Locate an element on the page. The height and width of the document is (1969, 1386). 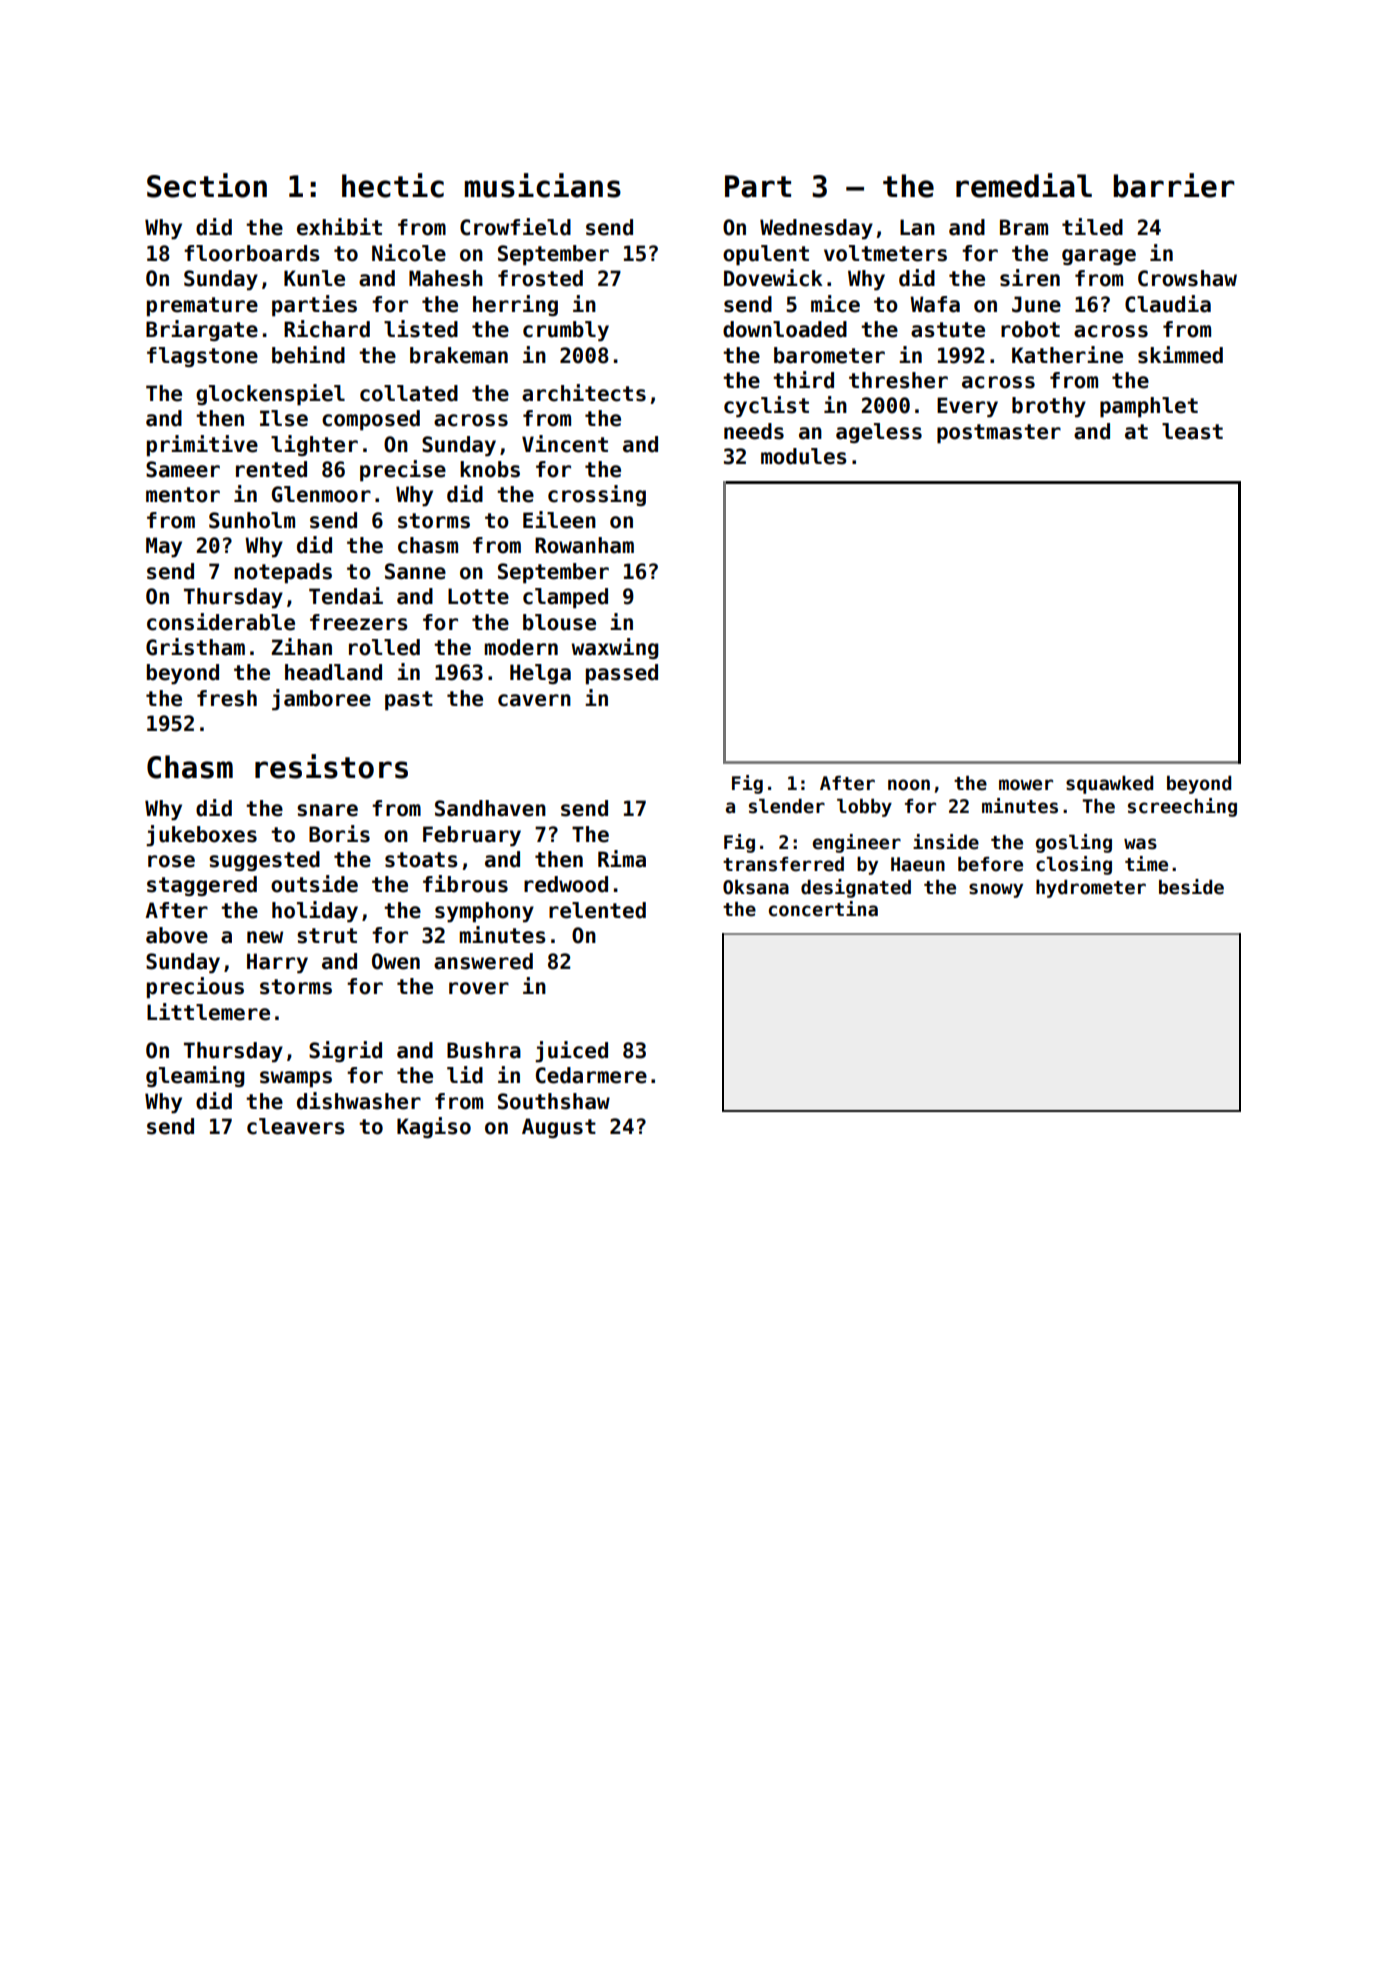
musicians is located at coordinates (542, 185).
